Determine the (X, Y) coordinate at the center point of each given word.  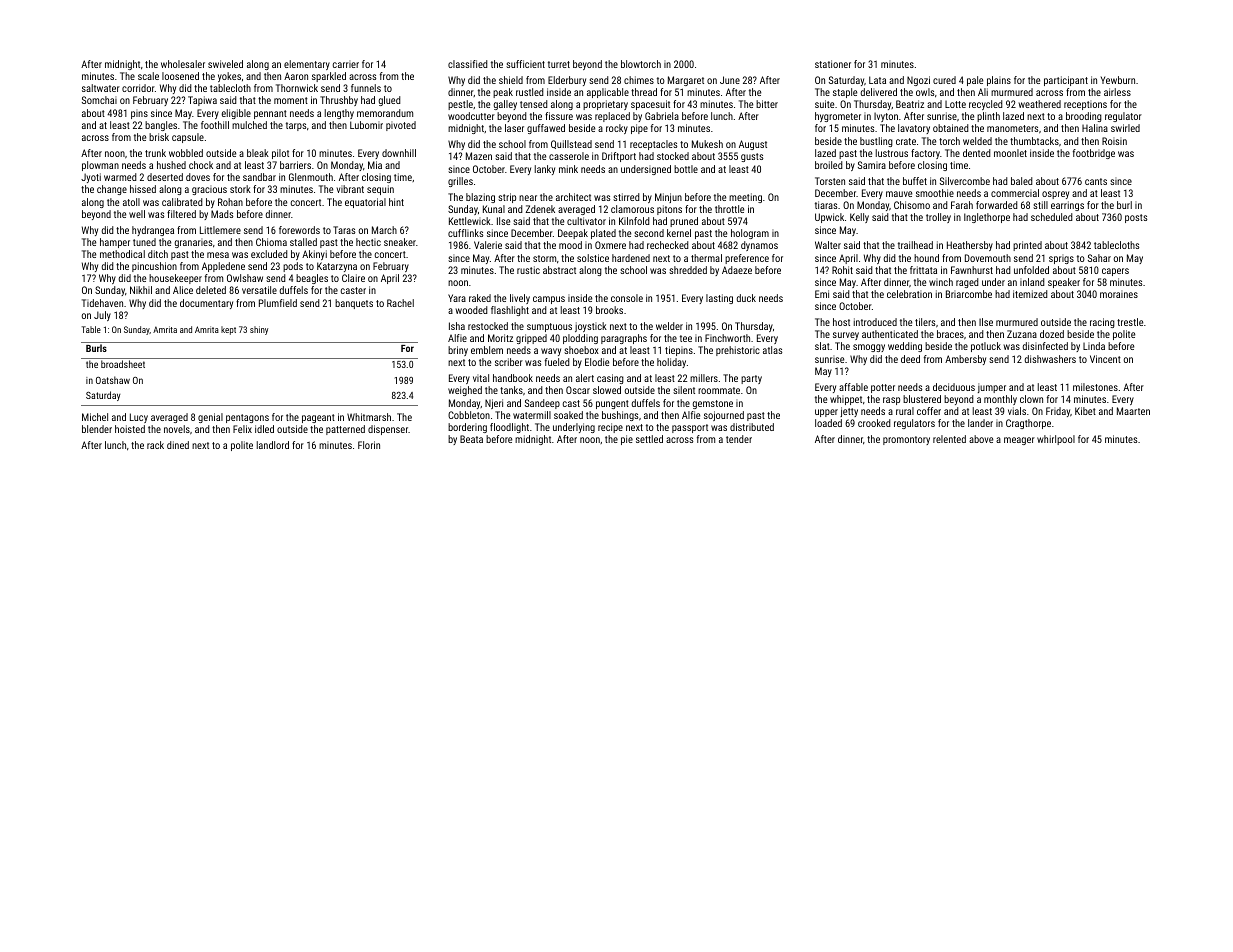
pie (627, 440)
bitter (767, 104)
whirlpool (1056, 440)
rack (155, 445)
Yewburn (1118, 80)
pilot (280, 154)
